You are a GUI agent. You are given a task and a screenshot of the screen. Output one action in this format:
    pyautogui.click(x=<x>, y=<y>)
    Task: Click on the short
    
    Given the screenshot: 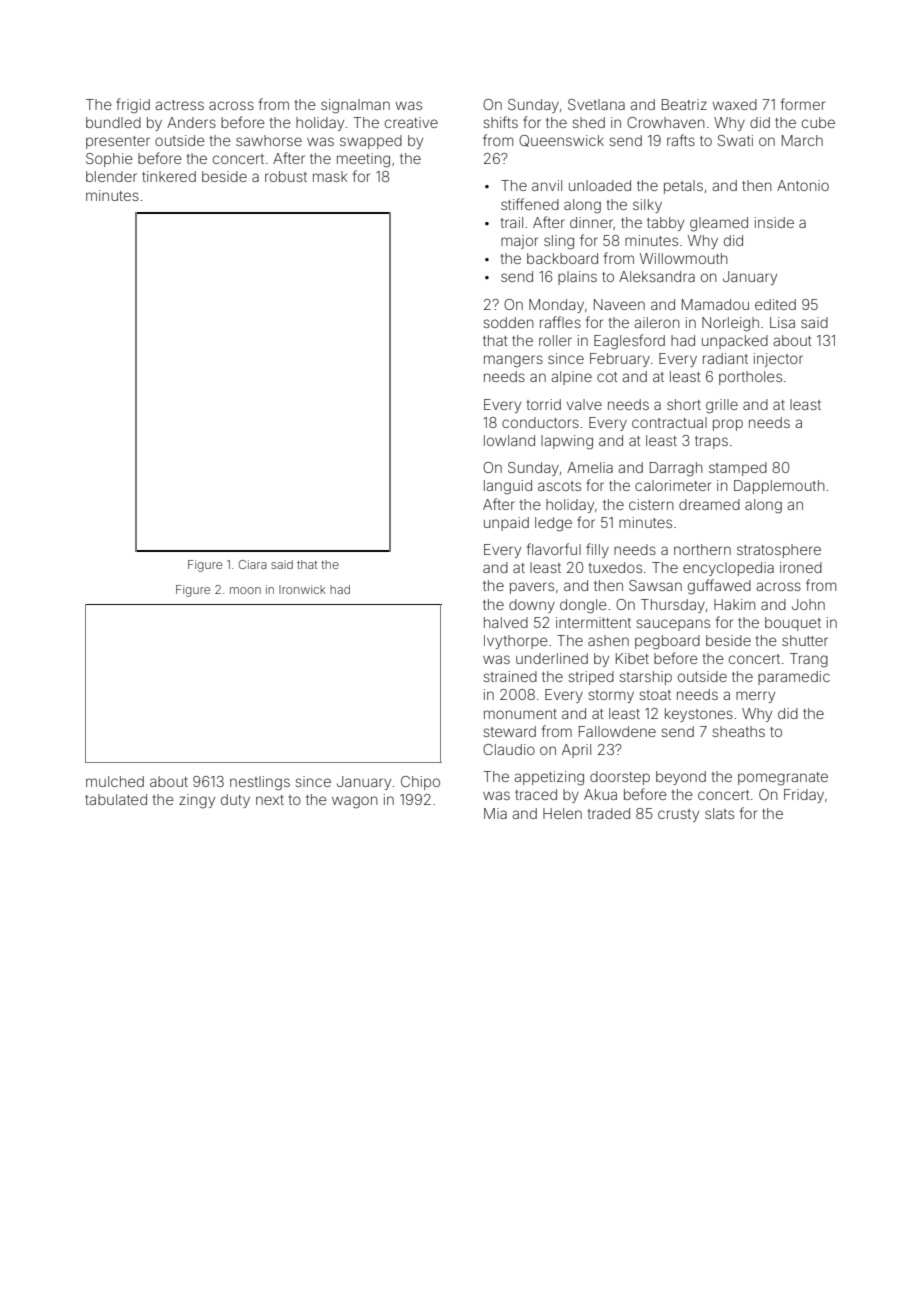 What is the action you would take?
    pyautogui.click(x=684, y=404)
